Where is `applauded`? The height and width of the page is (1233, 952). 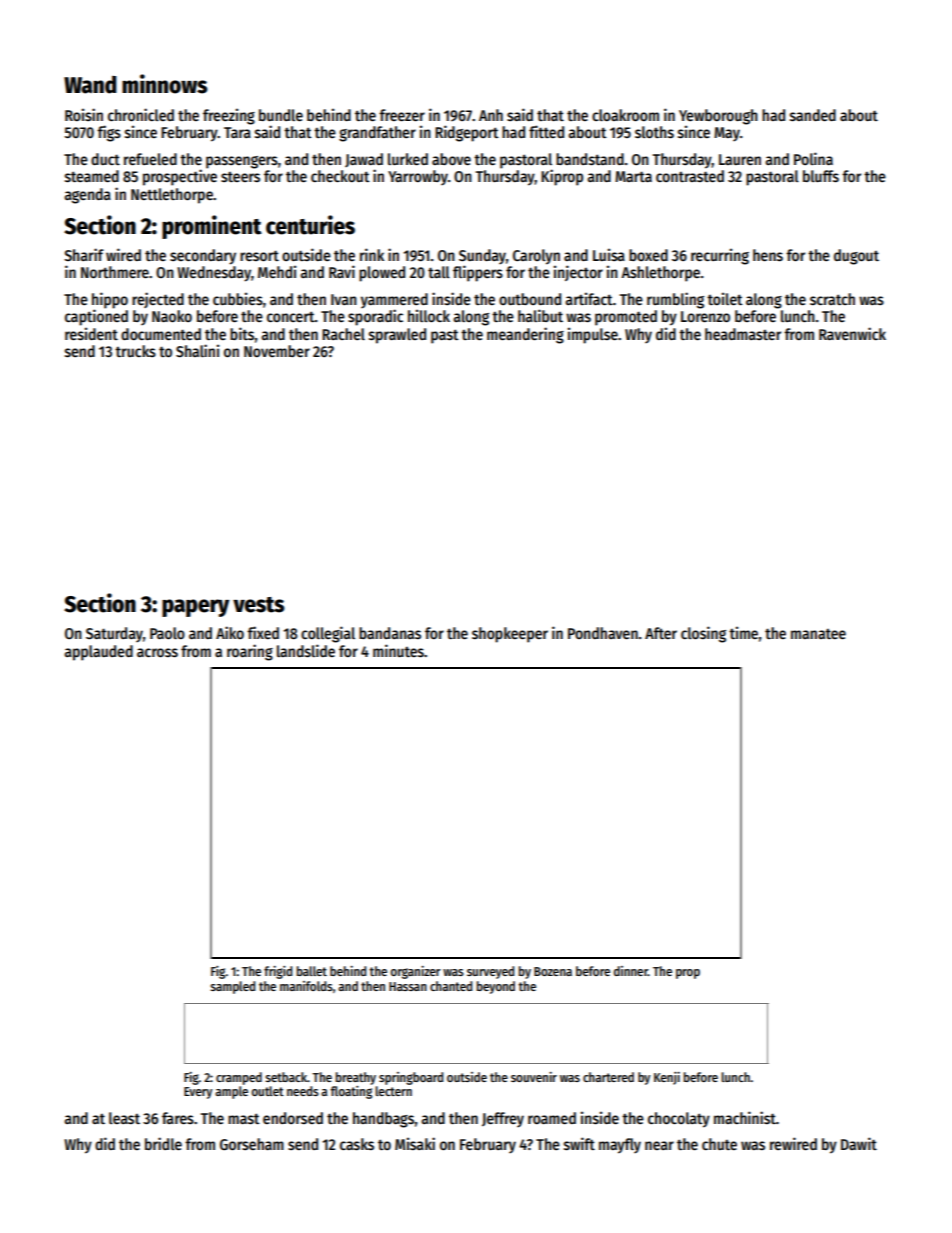
applauded is located at coordinates (98, 653).
